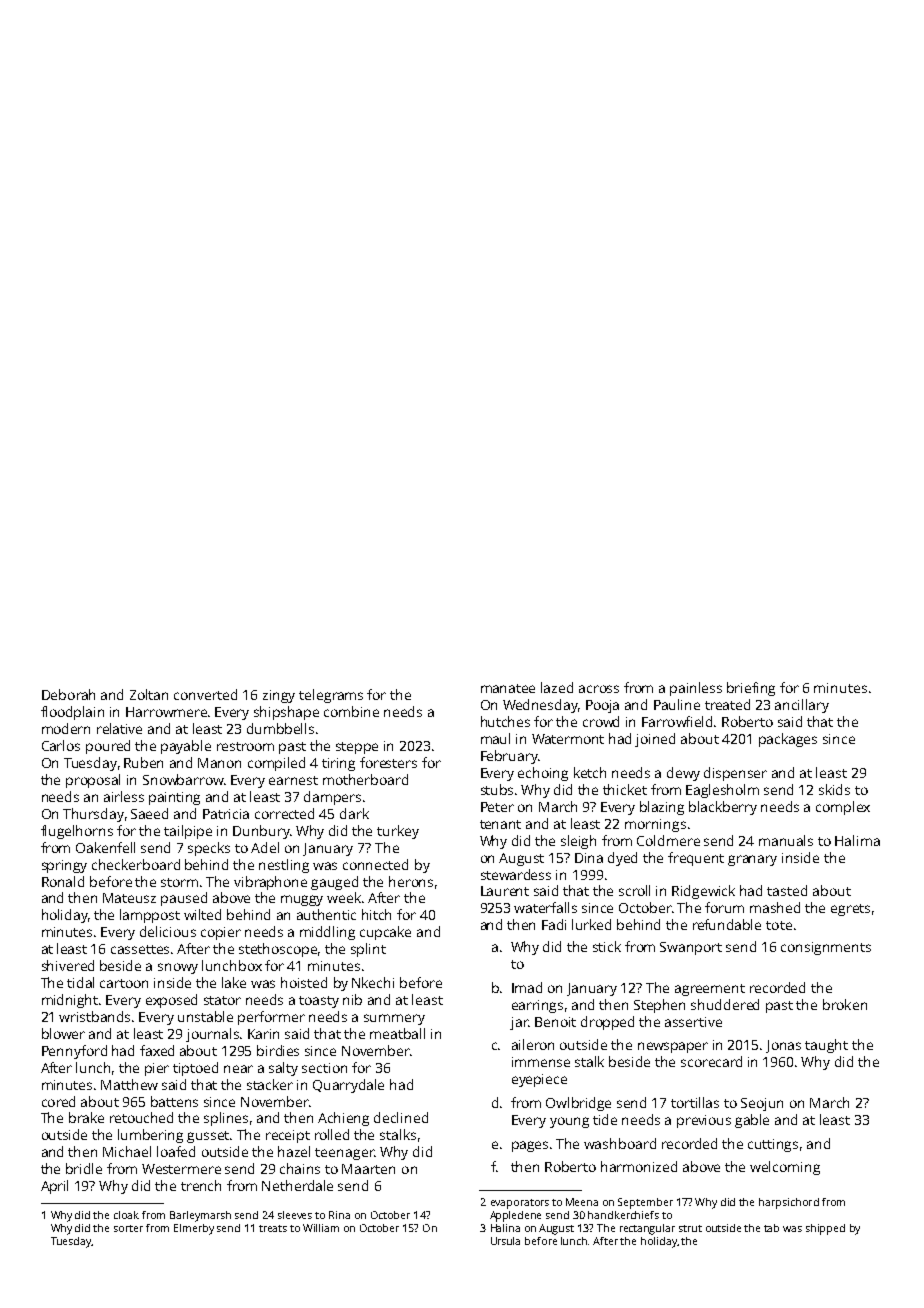 The image size is (924, 1308). Describe the element at coordinates (843, 808) in the page. I see `complex` at that location.
